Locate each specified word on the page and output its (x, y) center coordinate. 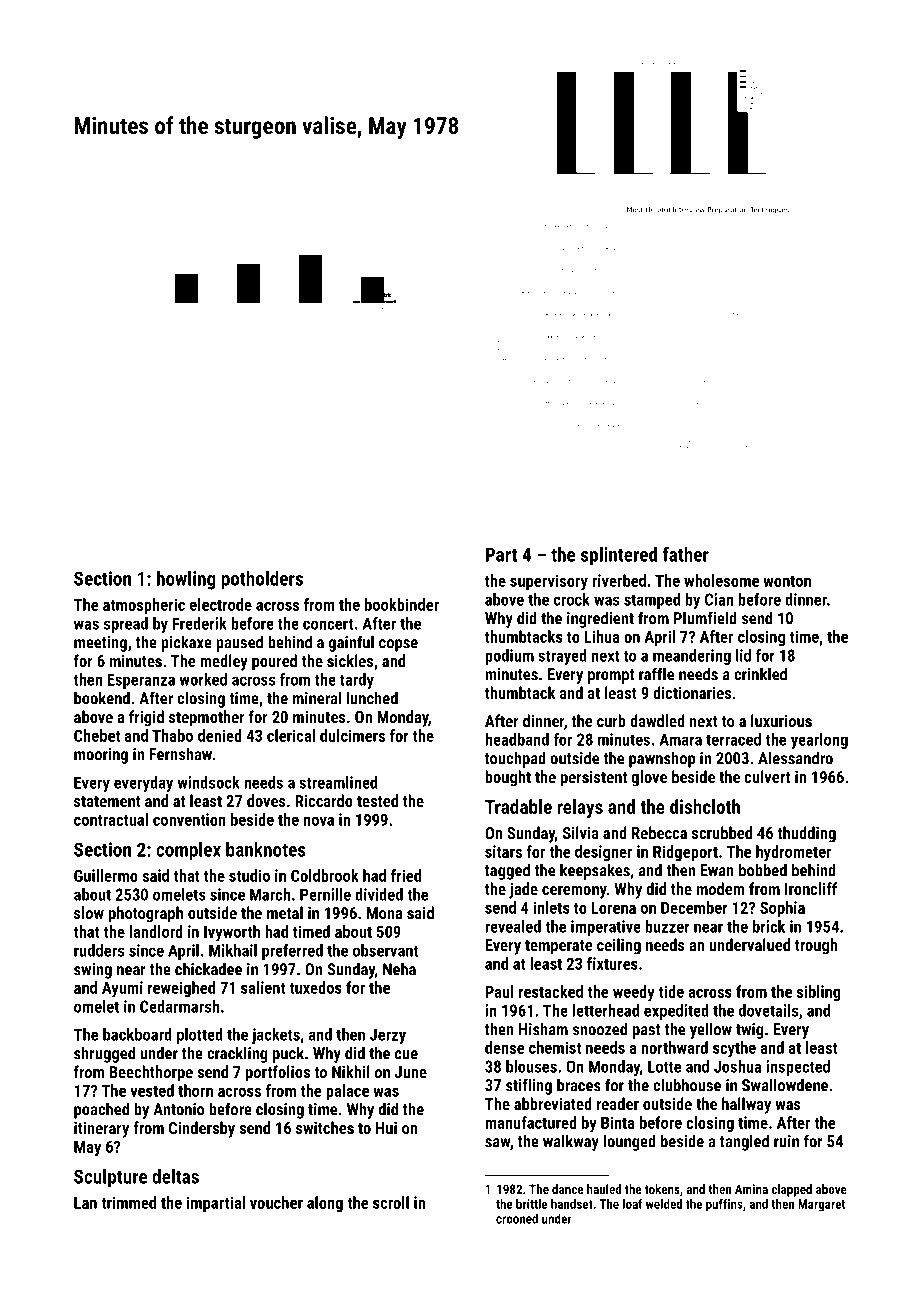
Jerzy (388, 1036)
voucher (276, 1202)
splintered (619, 556)
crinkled (760, 674)
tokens (662, 1189)
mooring (101, 756)
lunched (372, 698)
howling (186, 580)
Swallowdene (785, 1085)
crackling (237, 1054)
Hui (386, 1127)
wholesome (721, 580)
